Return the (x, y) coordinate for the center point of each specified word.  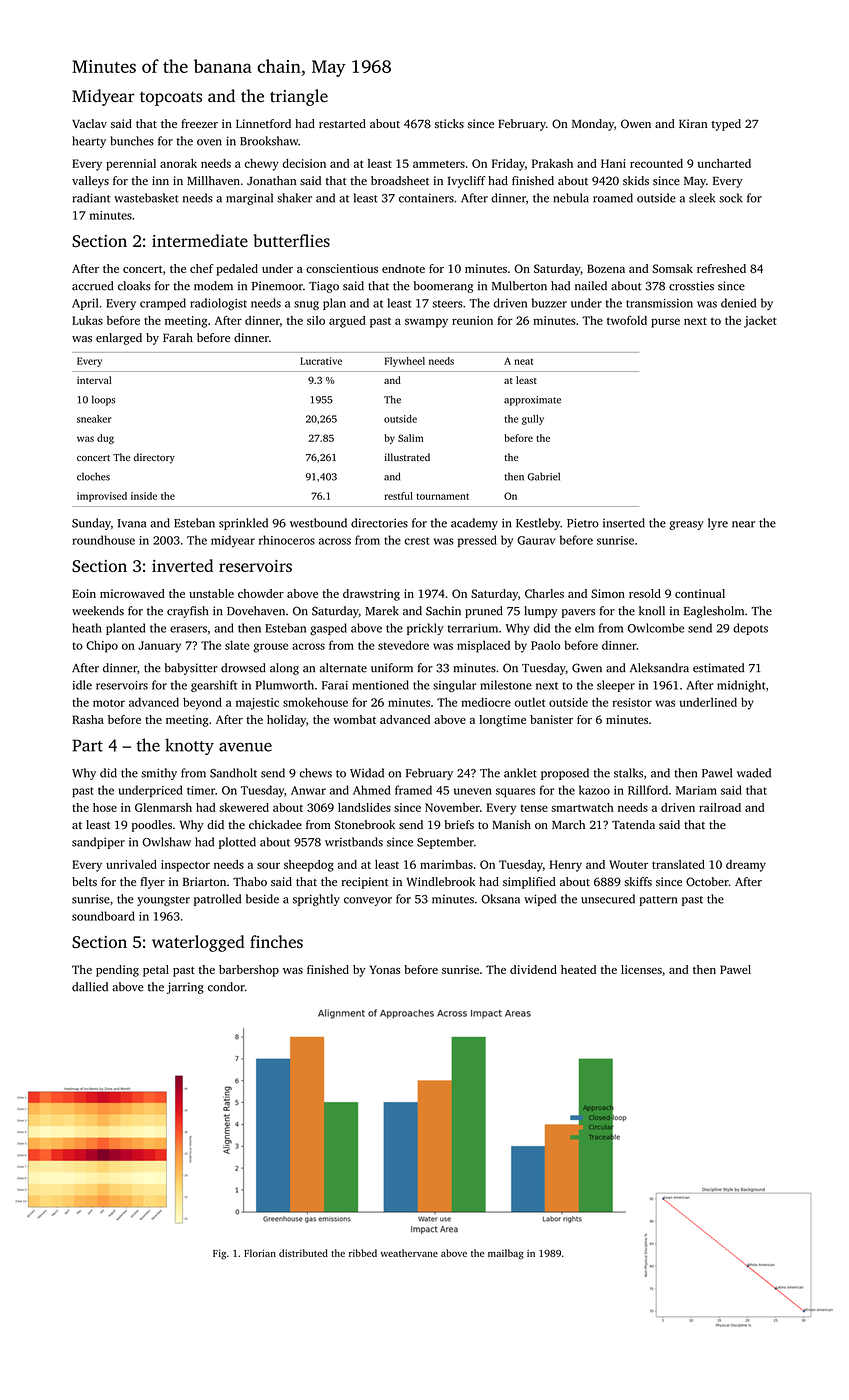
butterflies (291, 240)
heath (87, 628)
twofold (627, 320)
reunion (472, 320)
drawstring (371, 595)
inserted (624, 523)
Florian (260, 1253)
